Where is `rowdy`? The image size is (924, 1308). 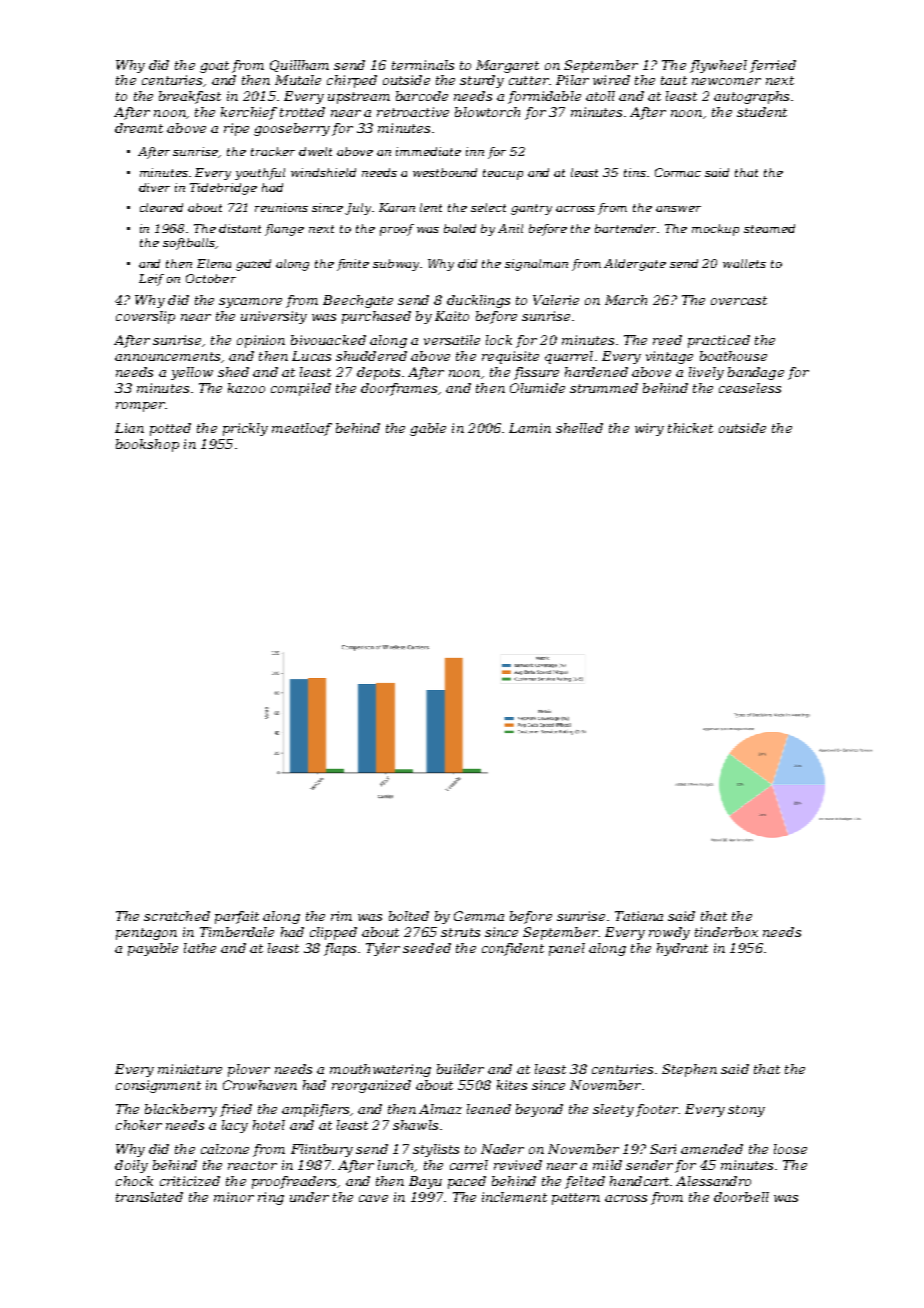
rowdy is located at coordinates (669, 933).
